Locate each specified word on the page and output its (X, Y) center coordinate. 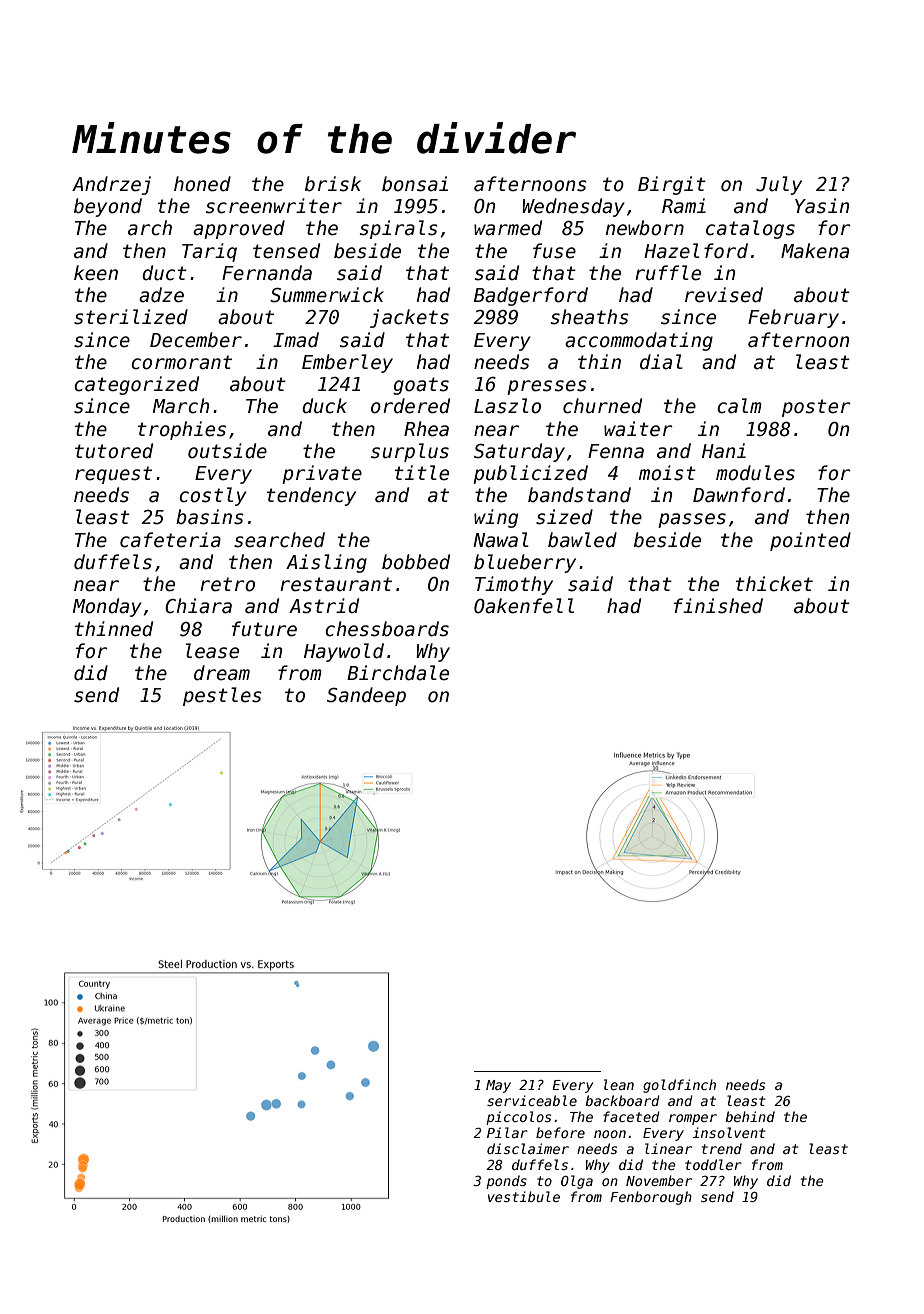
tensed (286, 251)
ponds (506, 1182)
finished (718, 606)
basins (210, 517)
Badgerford (531, 296)
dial (661, 362)
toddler (713, 1164)
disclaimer (528, 1148)
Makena (815, 251)
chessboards (387, 629)
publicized (530, 474)
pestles (222, 696)
